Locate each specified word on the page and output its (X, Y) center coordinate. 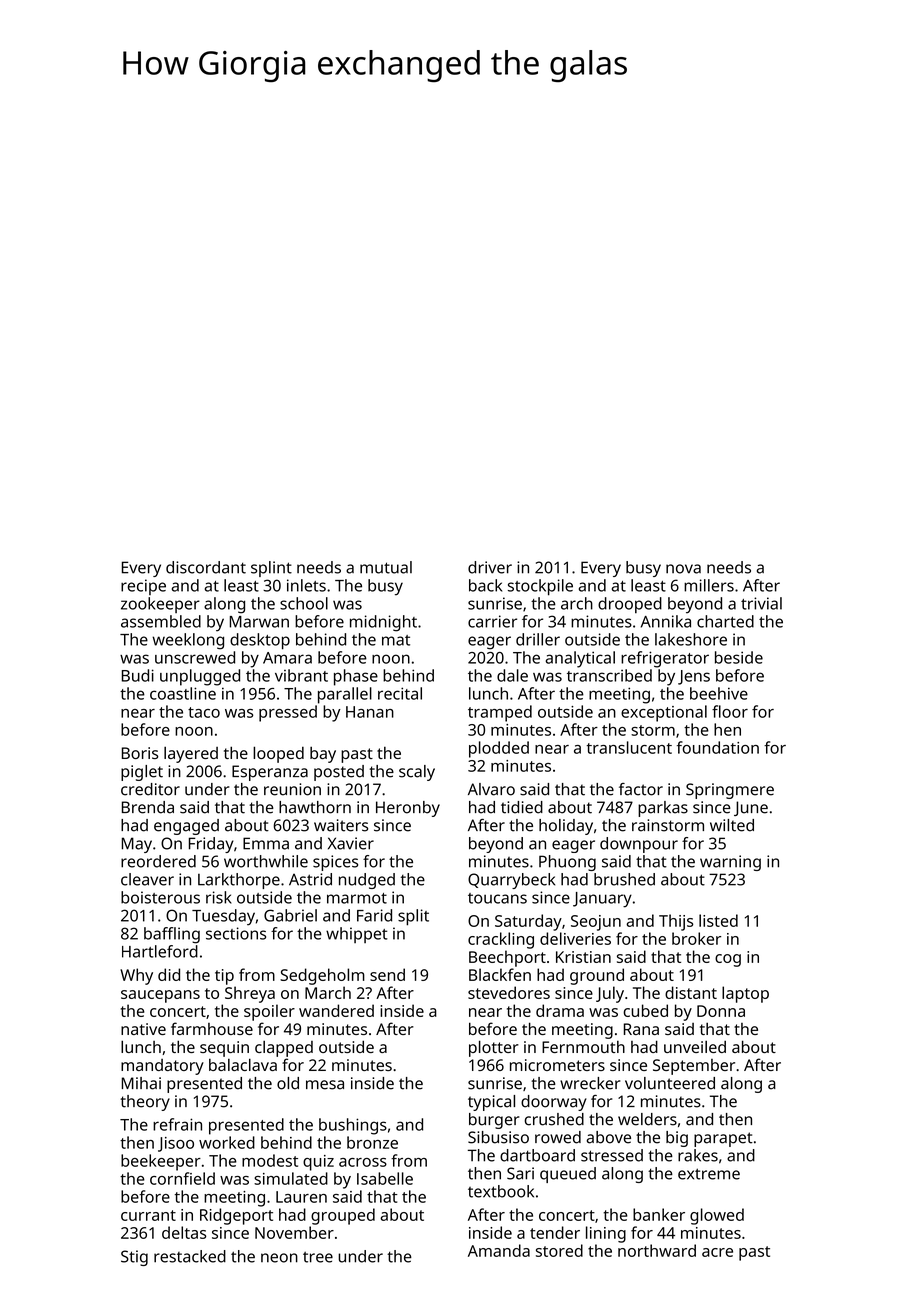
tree (318, 1257)
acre (717, 1252)
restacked (190, 1256)
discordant (206, 567)
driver (490, 567)
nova (683, 569)
